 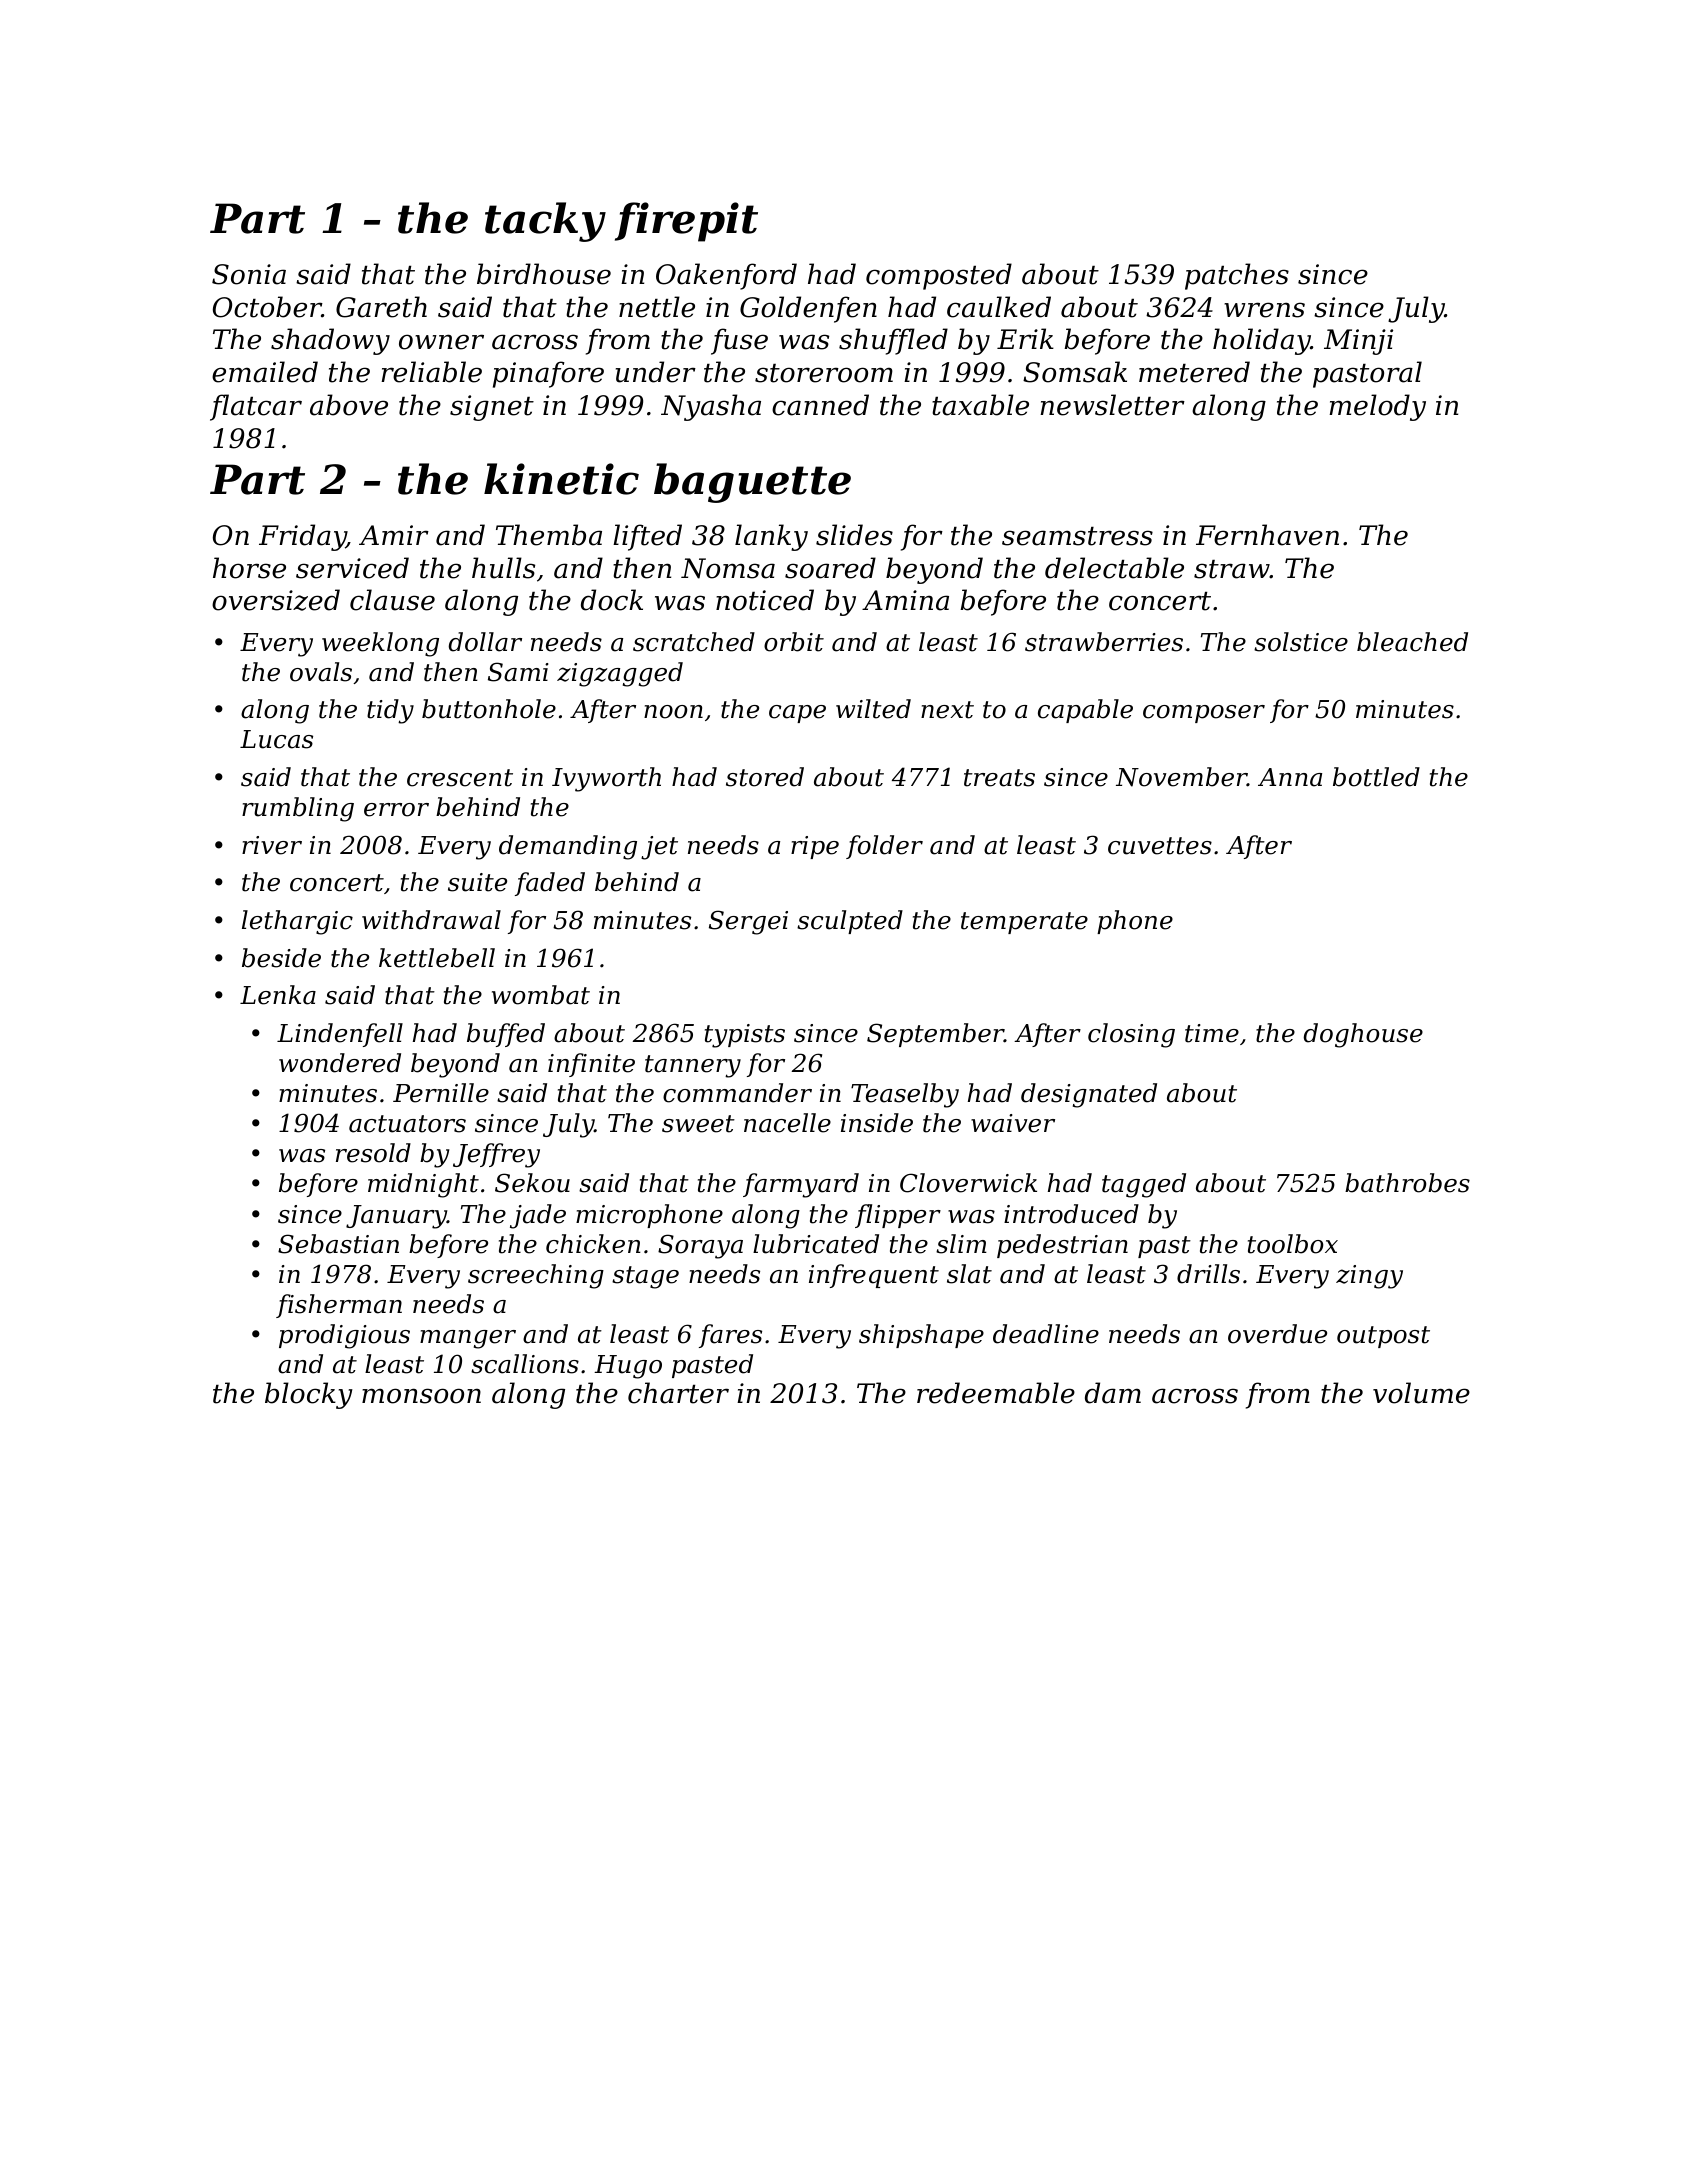 I want to click on resold, so click(x=373, y=1153).
